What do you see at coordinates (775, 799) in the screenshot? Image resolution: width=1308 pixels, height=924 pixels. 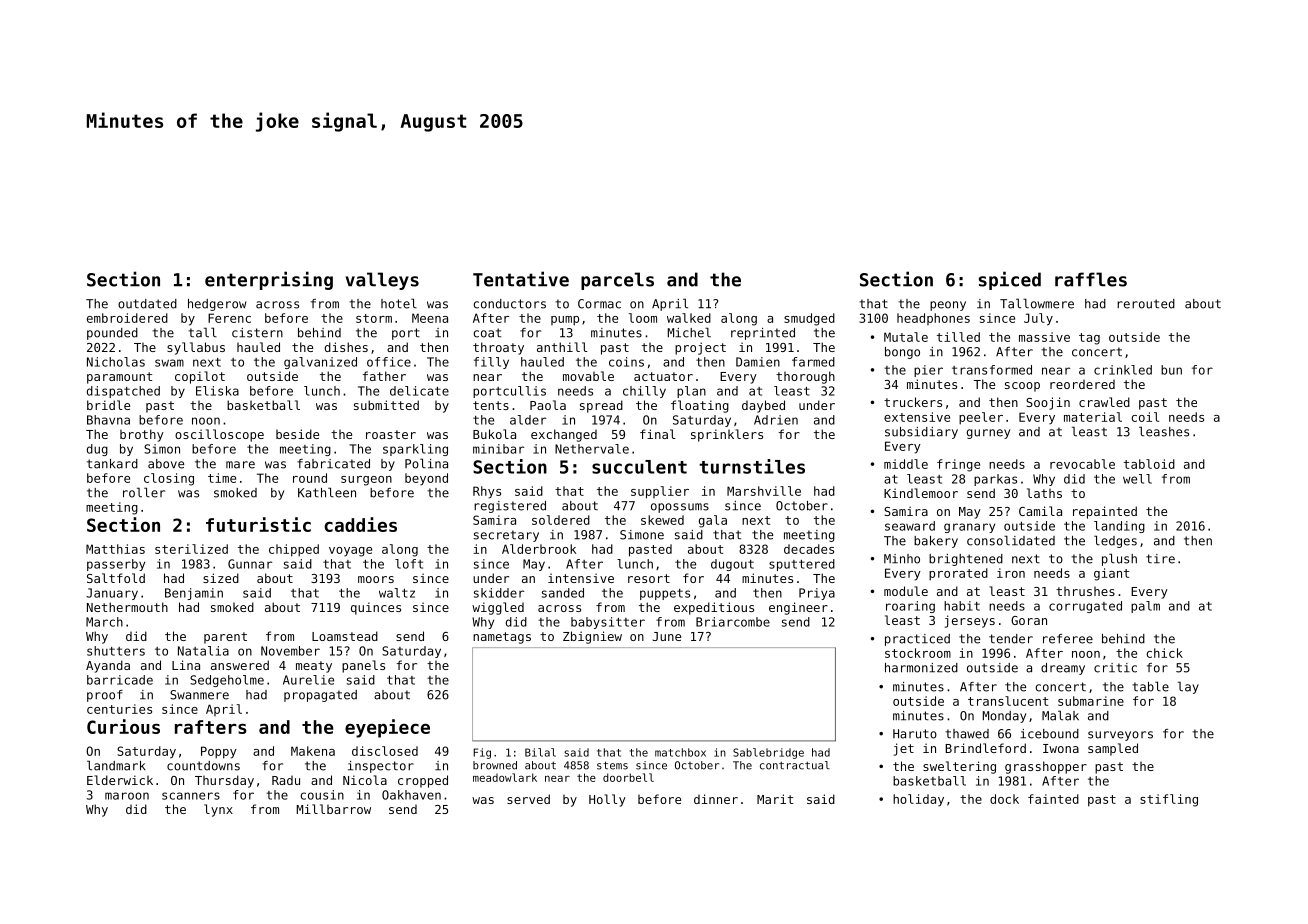 I see `Marit` at bounding box center [775, 799].
